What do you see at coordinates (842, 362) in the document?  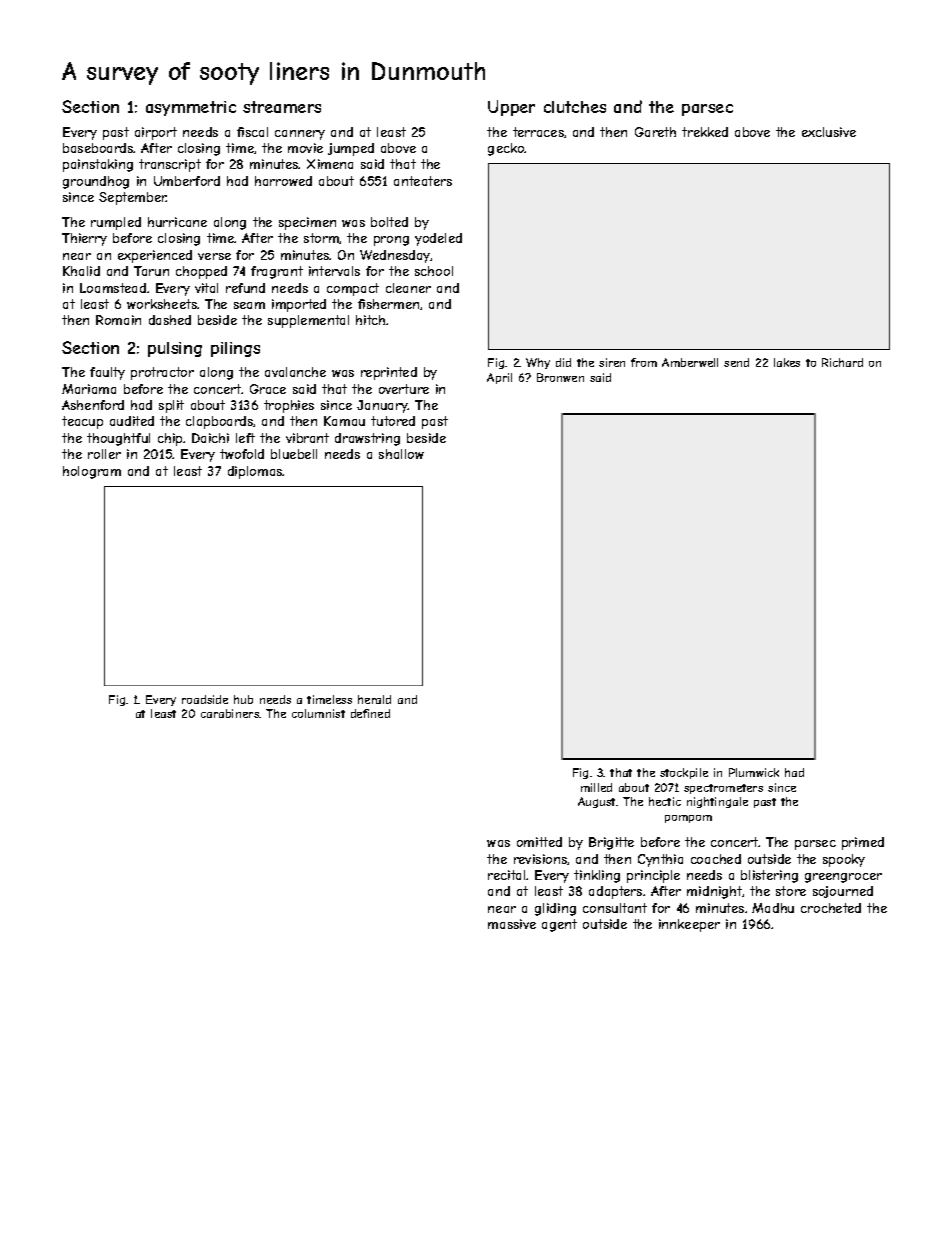 I see `Richard` at bounding box center [842, 362].
